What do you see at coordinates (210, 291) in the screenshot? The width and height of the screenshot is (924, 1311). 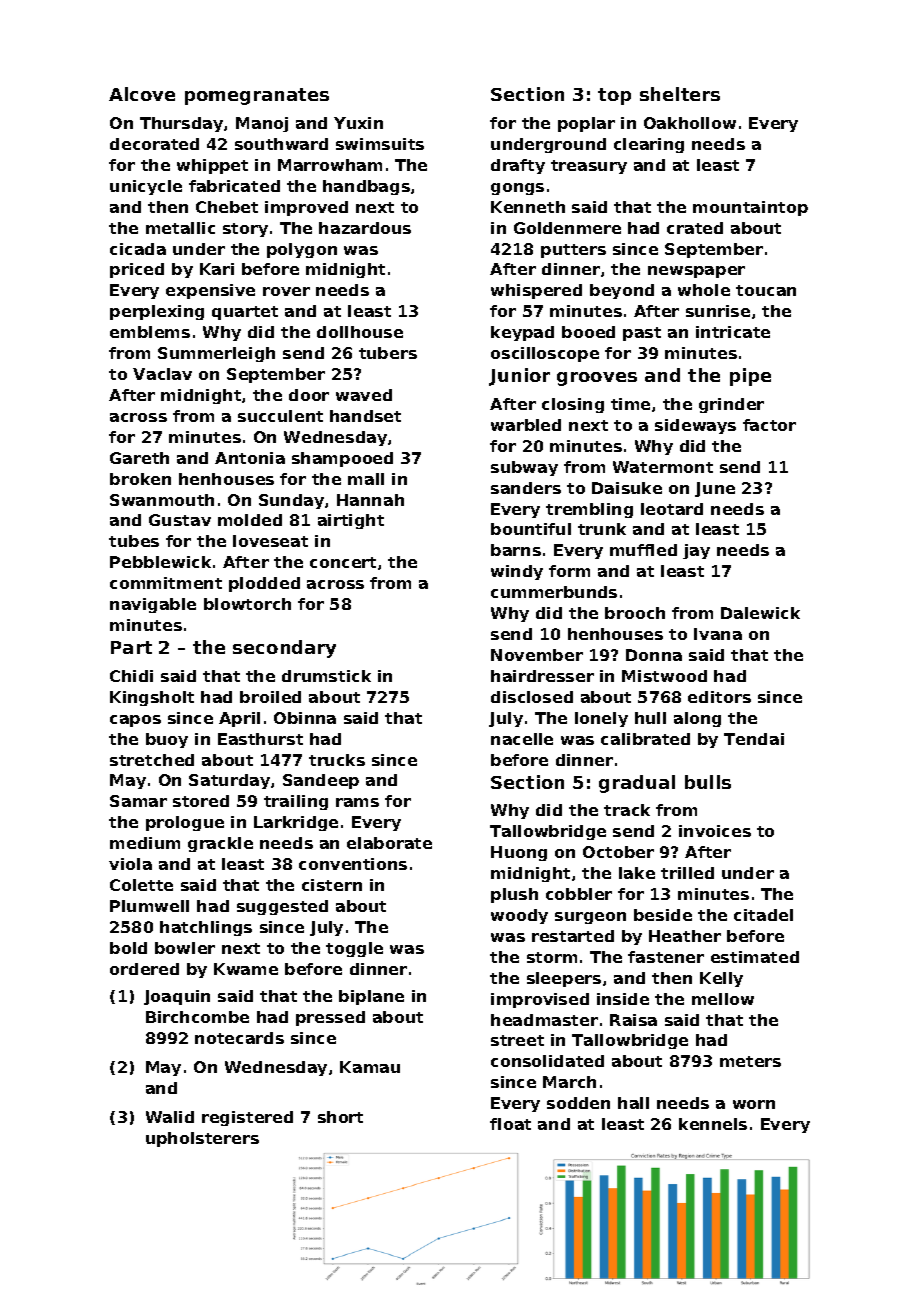 I see `expensive` at bounding box center [210, 291].
